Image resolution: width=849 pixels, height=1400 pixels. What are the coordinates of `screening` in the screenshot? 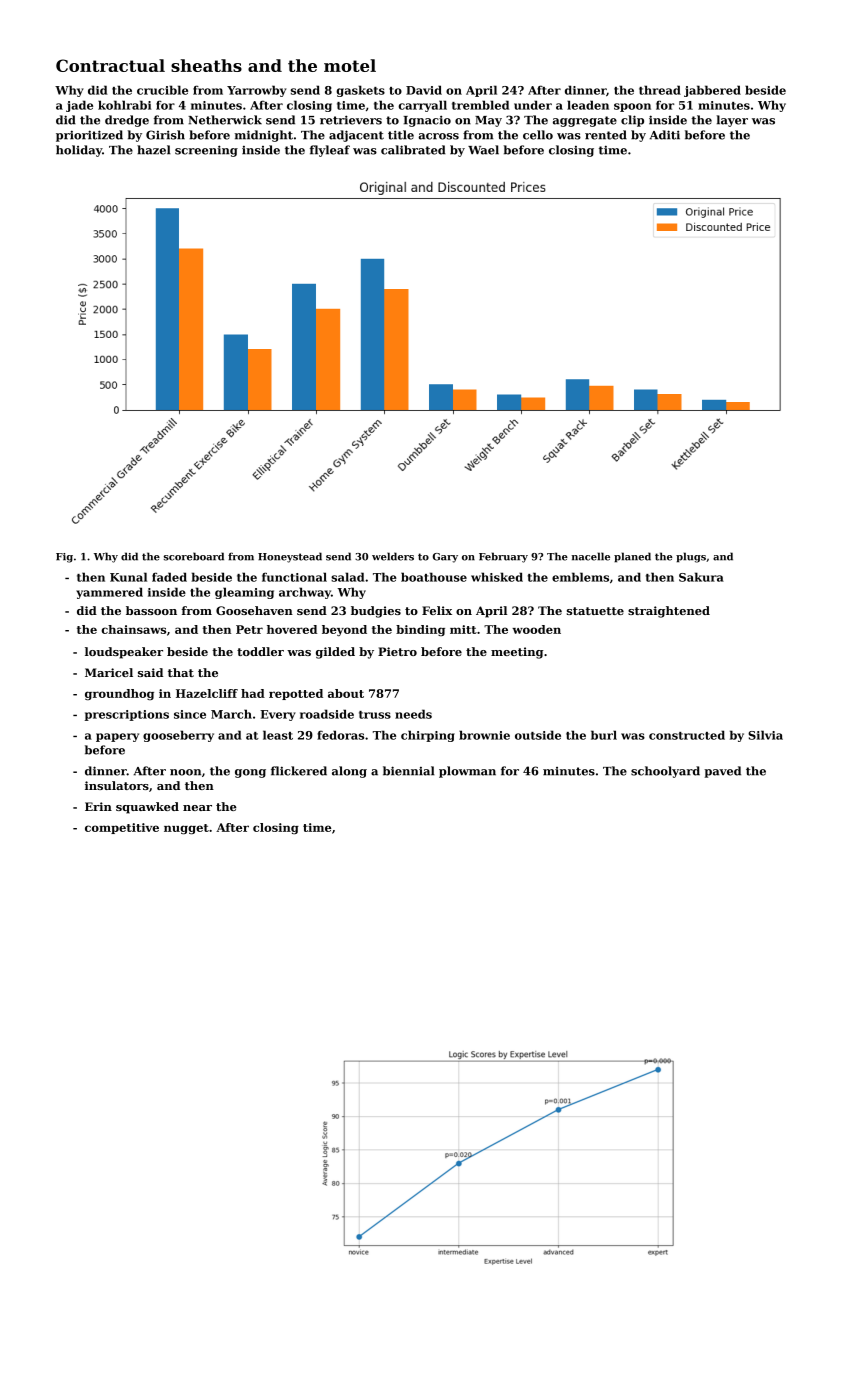 It's located at (206, 151).
